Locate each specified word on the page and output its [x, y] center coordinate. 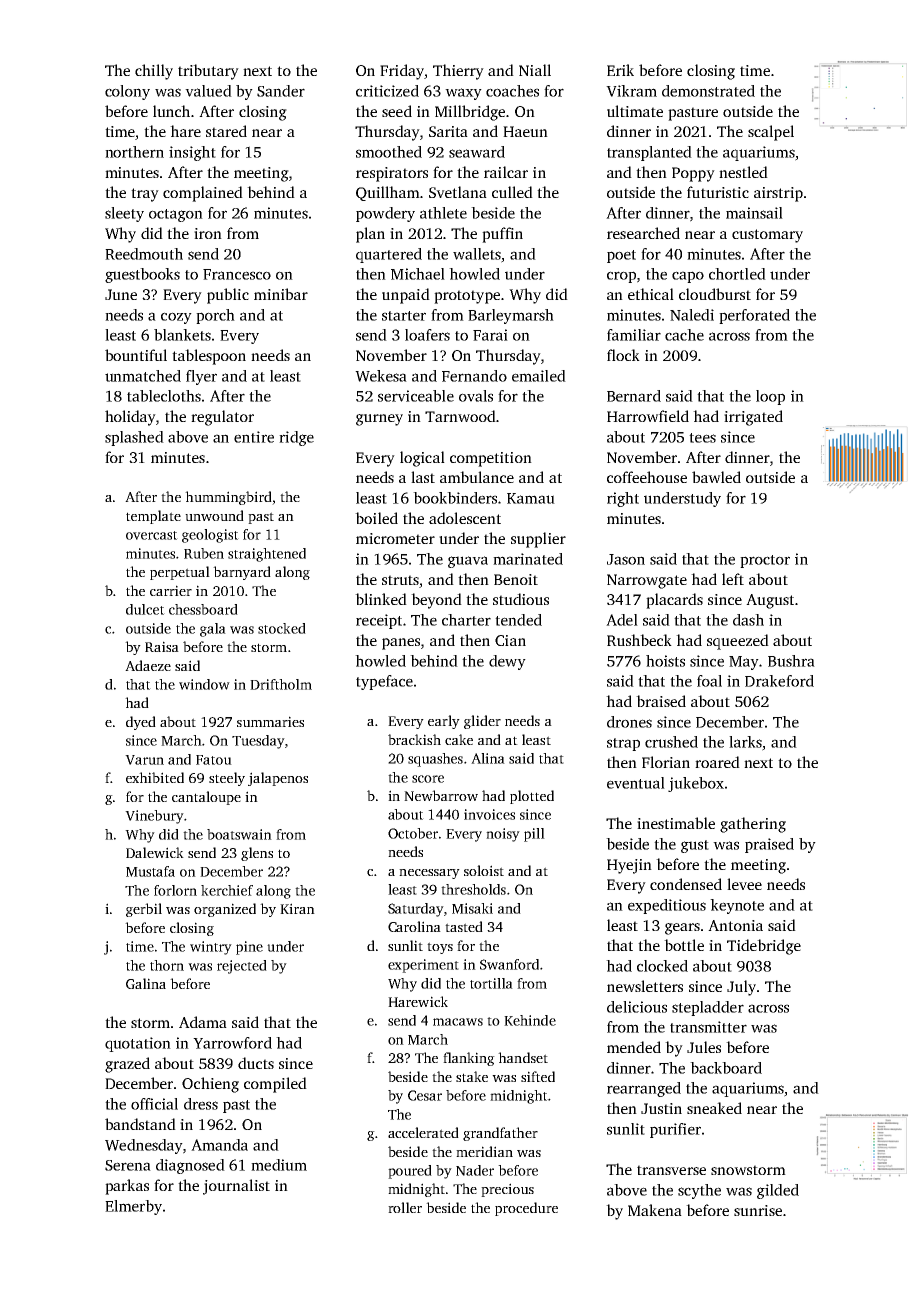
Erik [620, 70]
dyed [141, 723]
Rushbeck [639, 640]
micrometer [395, 538]
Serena [128, 1165]
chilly [154, 72]
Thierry [458, 72]
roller [405, 1207]
